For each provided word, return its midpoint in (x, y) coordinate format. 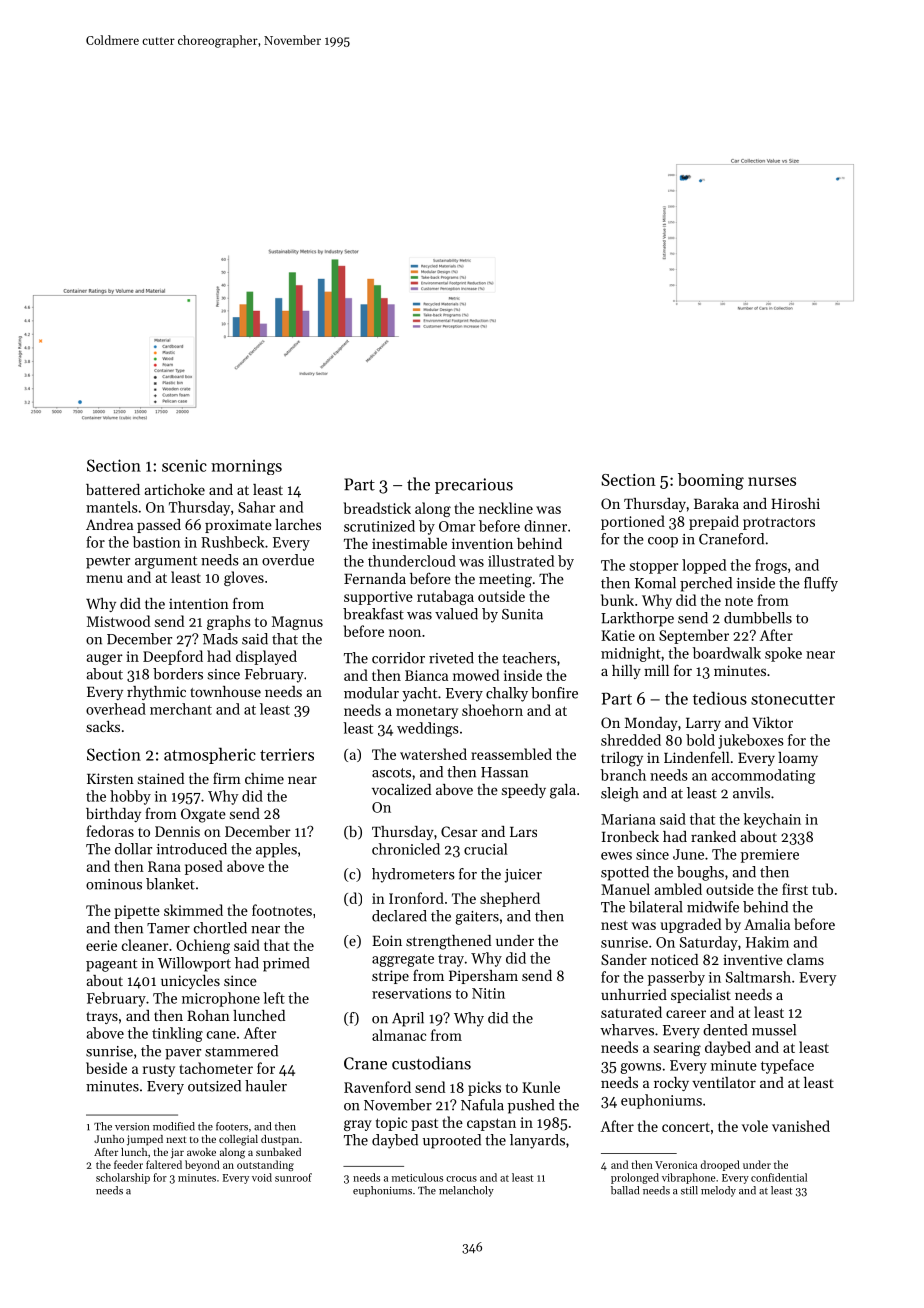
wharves (627, 1030)
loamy (798, 759)
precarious (474, 486)
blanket (170, 884)
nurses (772, 481)
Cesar (459, 831)
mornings (246, 467)
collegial (238, 1140)
